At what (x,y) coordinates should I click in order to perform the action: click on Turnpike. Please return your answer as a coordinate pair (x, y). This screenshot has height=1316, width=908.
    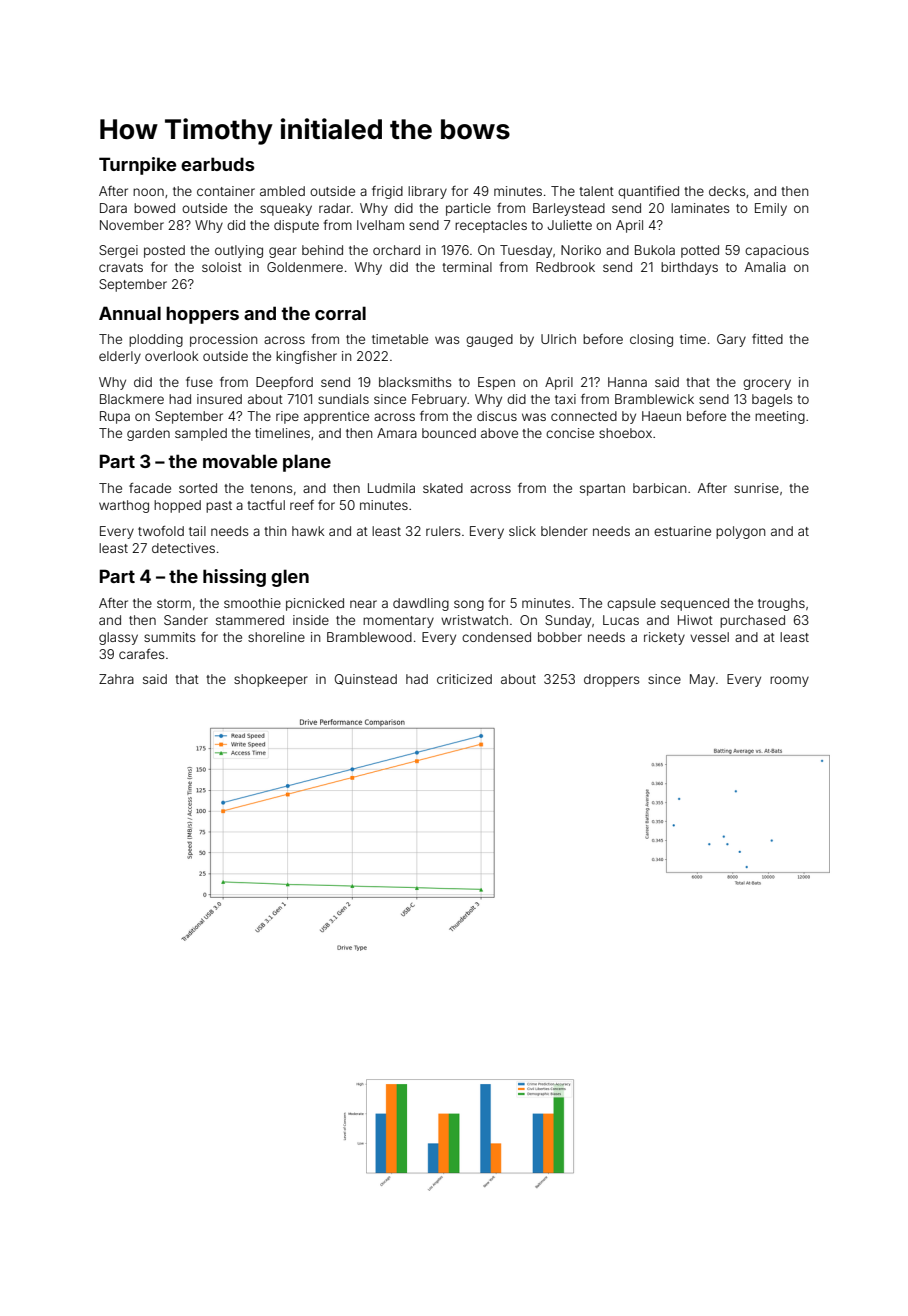
    Looking at the image, I should click on (137, 166).
